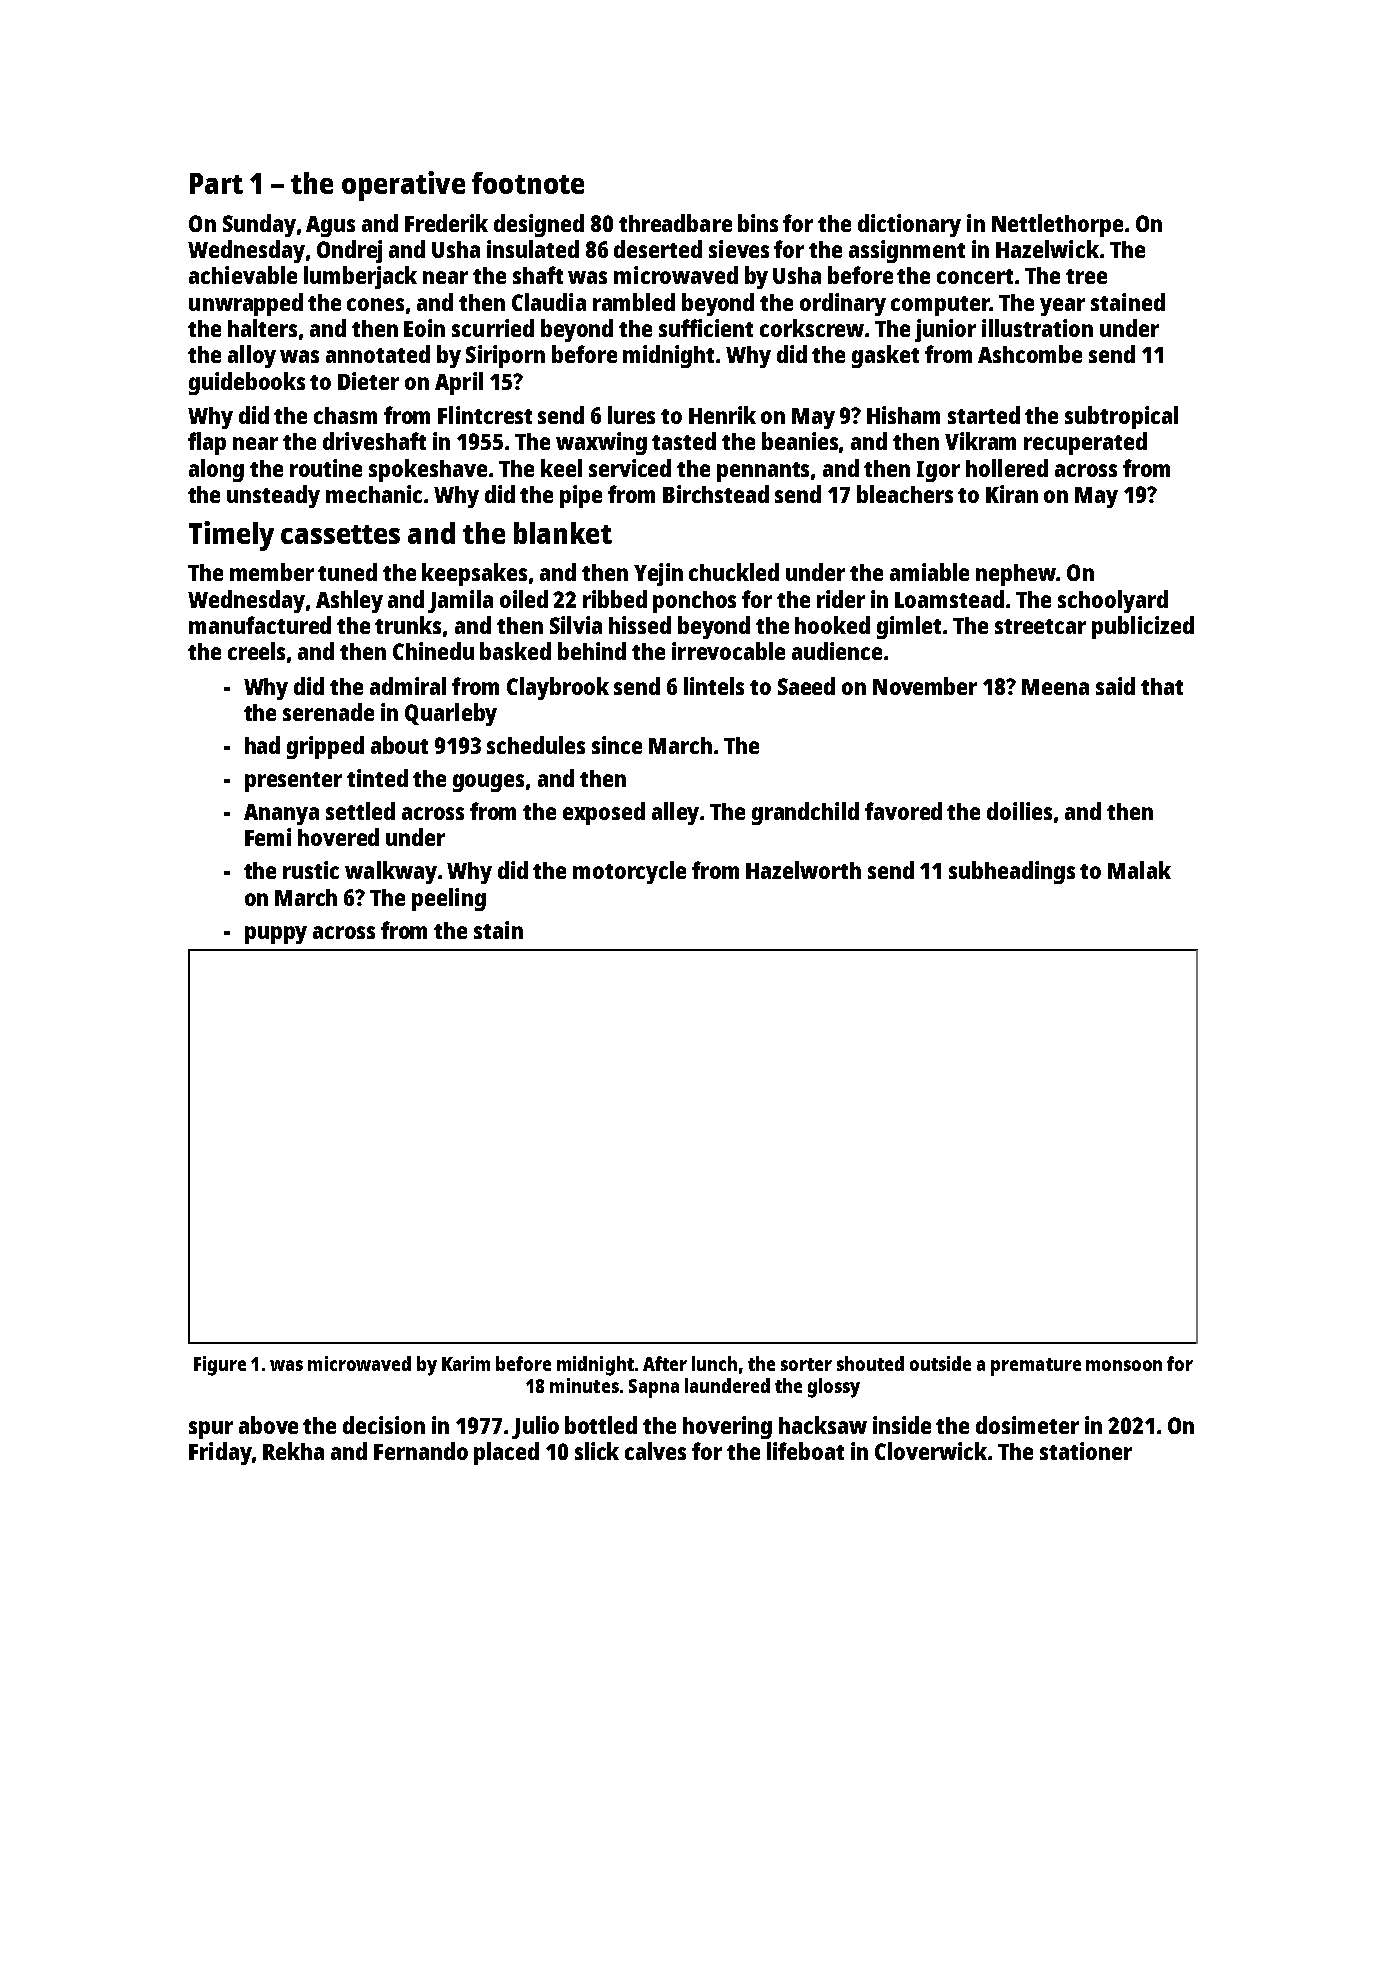  Describe the element at coordinates (940, 1363) in the screenshot. I see `outside` at that location.
